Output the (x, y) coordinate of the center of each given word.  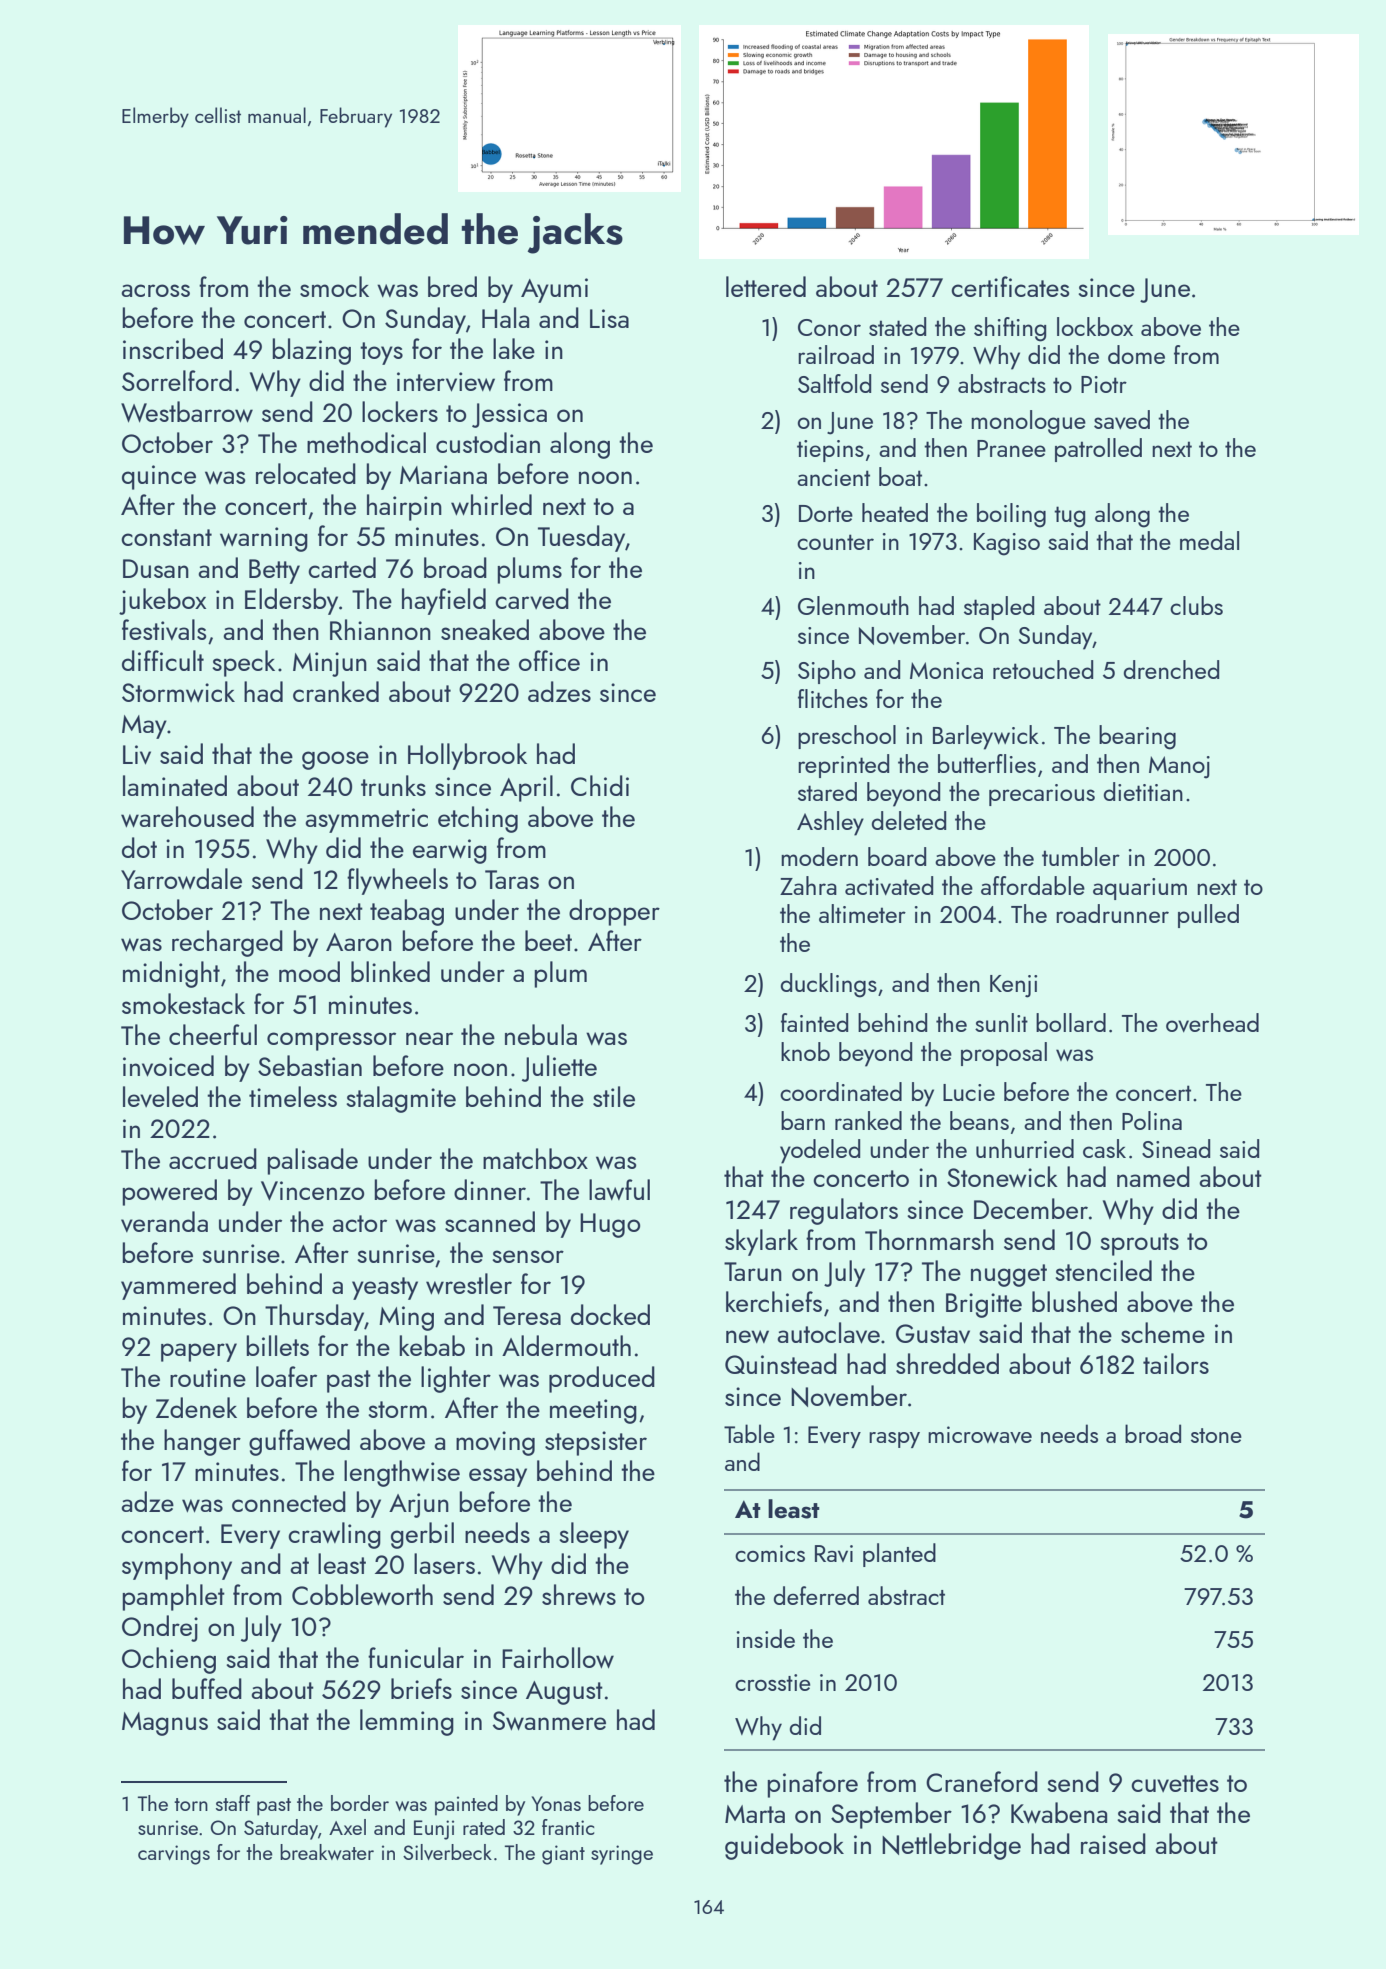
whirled (491, 505)
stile (614, 1096)
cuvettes (1175, 1783)
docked (610, 1314)
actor (359, 1223)
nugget (1009, 1275)
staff (233, 1803)
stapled (999, 608)
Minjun (330, 664)
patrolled (1098, 450)
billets (277, 1345)
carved (532, 598)
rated (484, 1827)
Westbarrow (187, 412)
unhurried (1025, 1148)
